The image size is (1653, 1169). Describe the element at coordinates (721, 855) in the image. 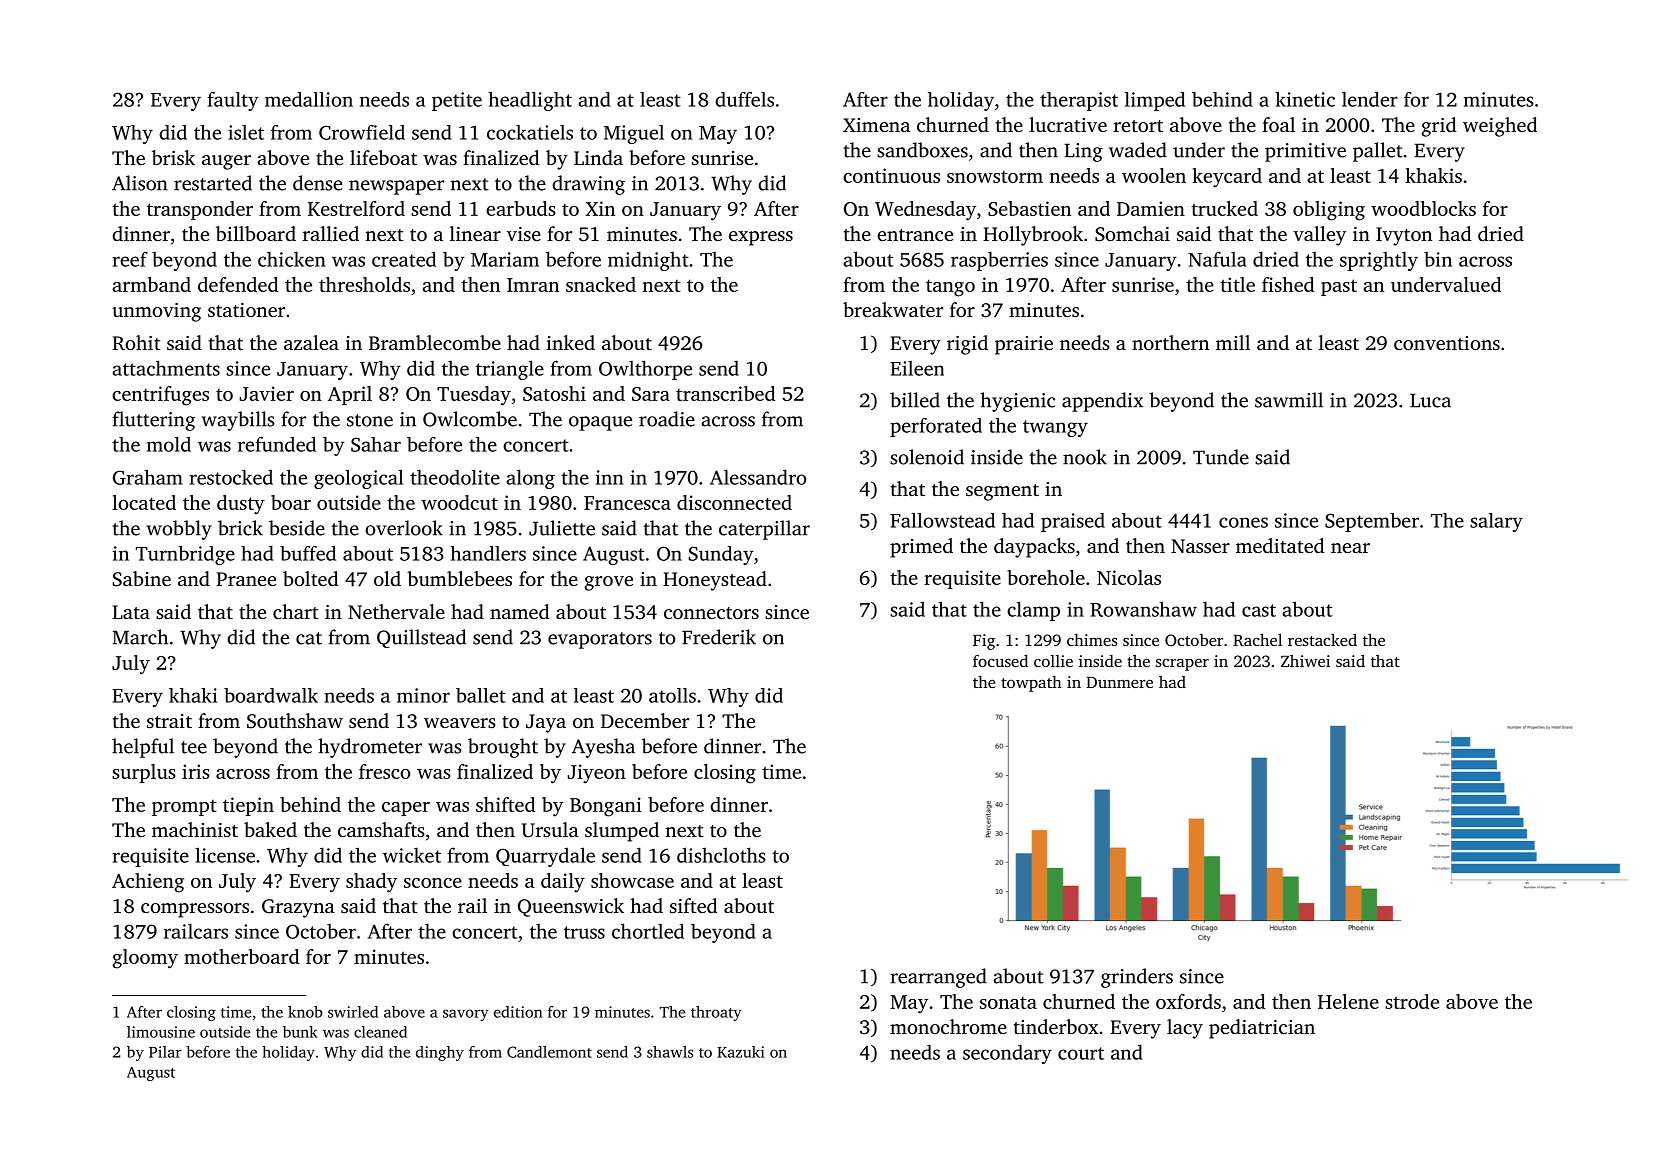

I see `dishcloths` at that location.
